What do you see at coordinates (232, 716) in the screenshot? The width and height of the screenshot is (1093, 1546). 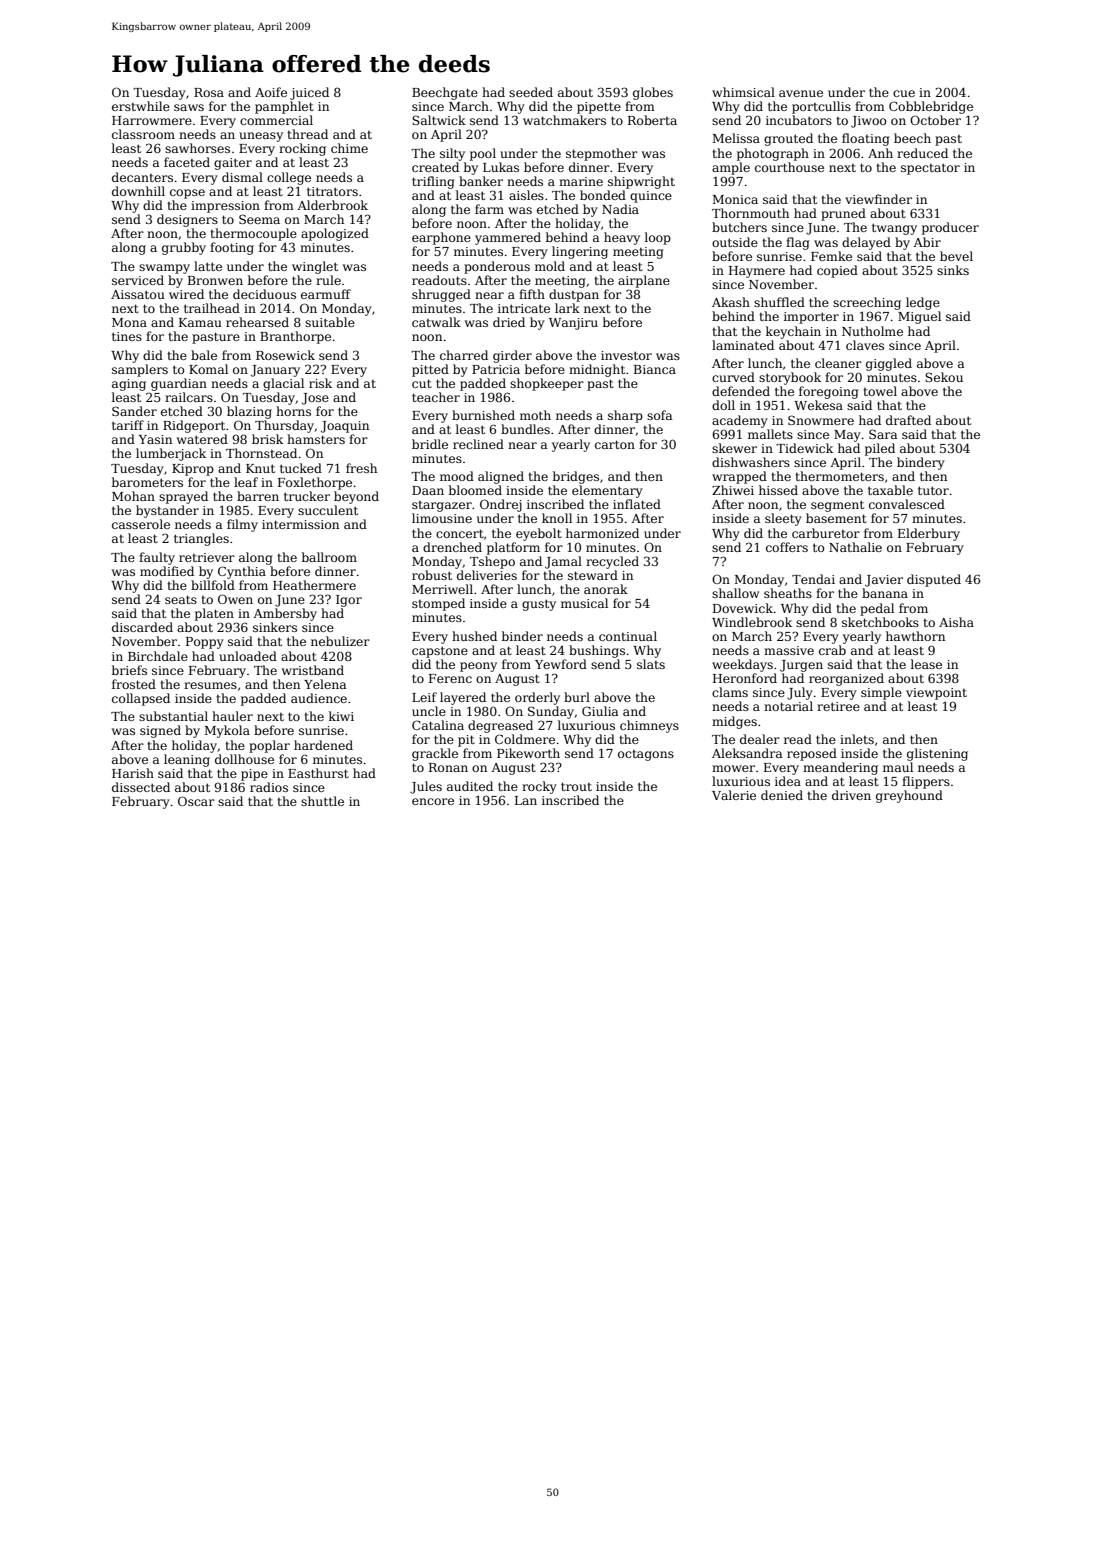 I see `hauler` at bounding box center [232, 716].
